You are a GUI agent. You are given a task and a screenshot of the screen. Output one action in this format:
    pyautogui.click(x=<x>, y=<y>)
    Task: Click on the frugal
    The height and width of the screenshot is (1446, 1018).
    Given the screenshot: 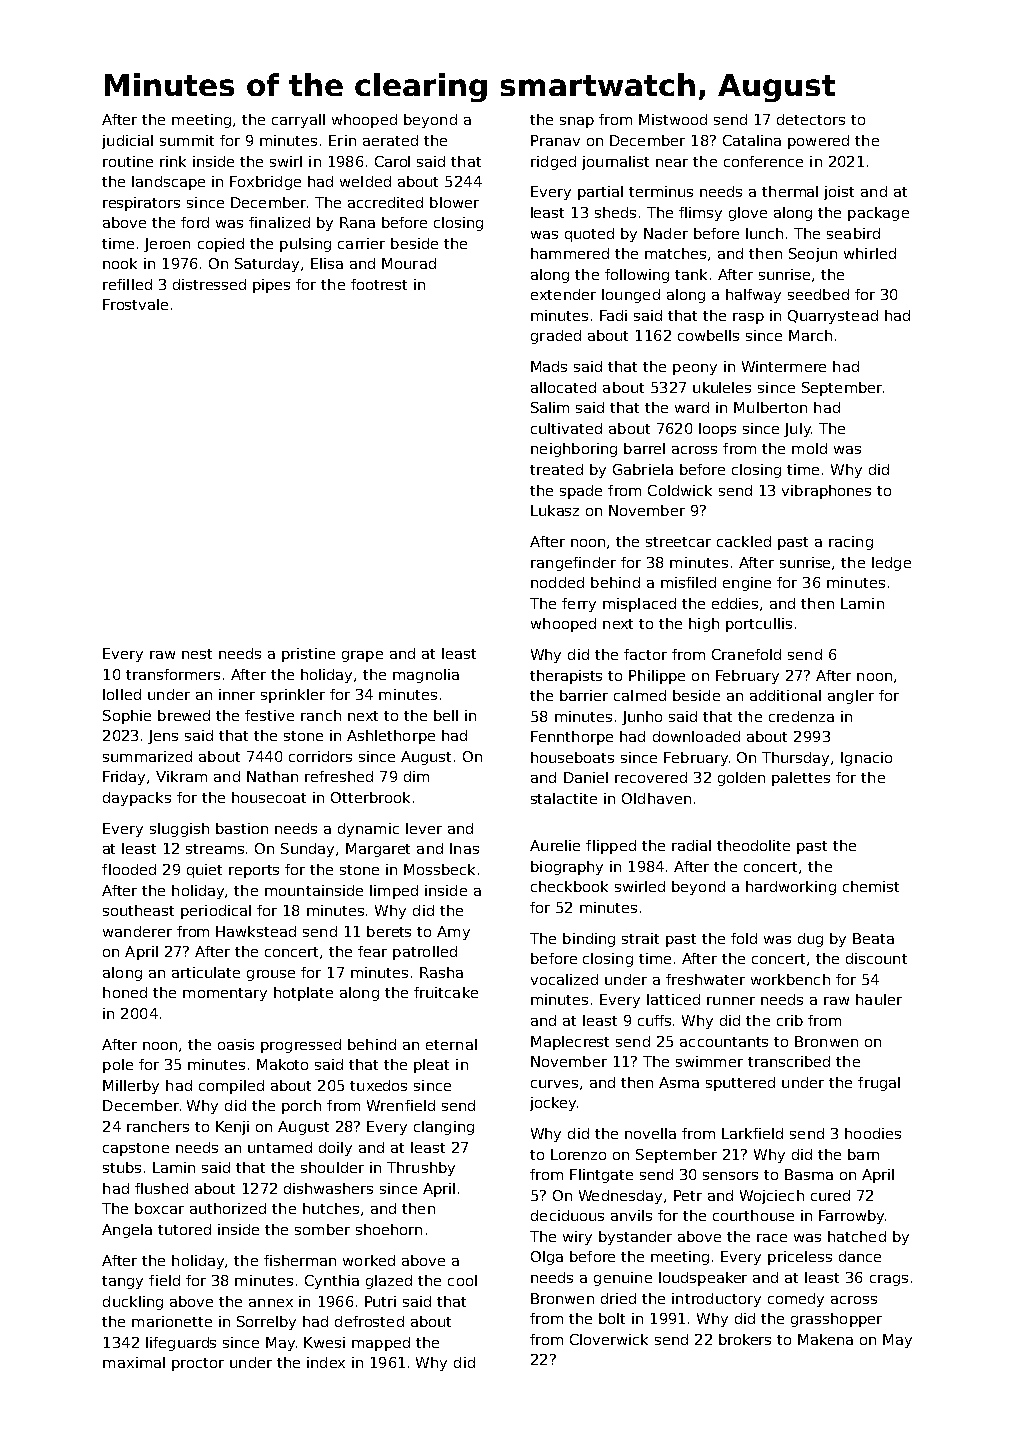 What is the action you would take?
    pyautogui.click(x=879, y=1084)
